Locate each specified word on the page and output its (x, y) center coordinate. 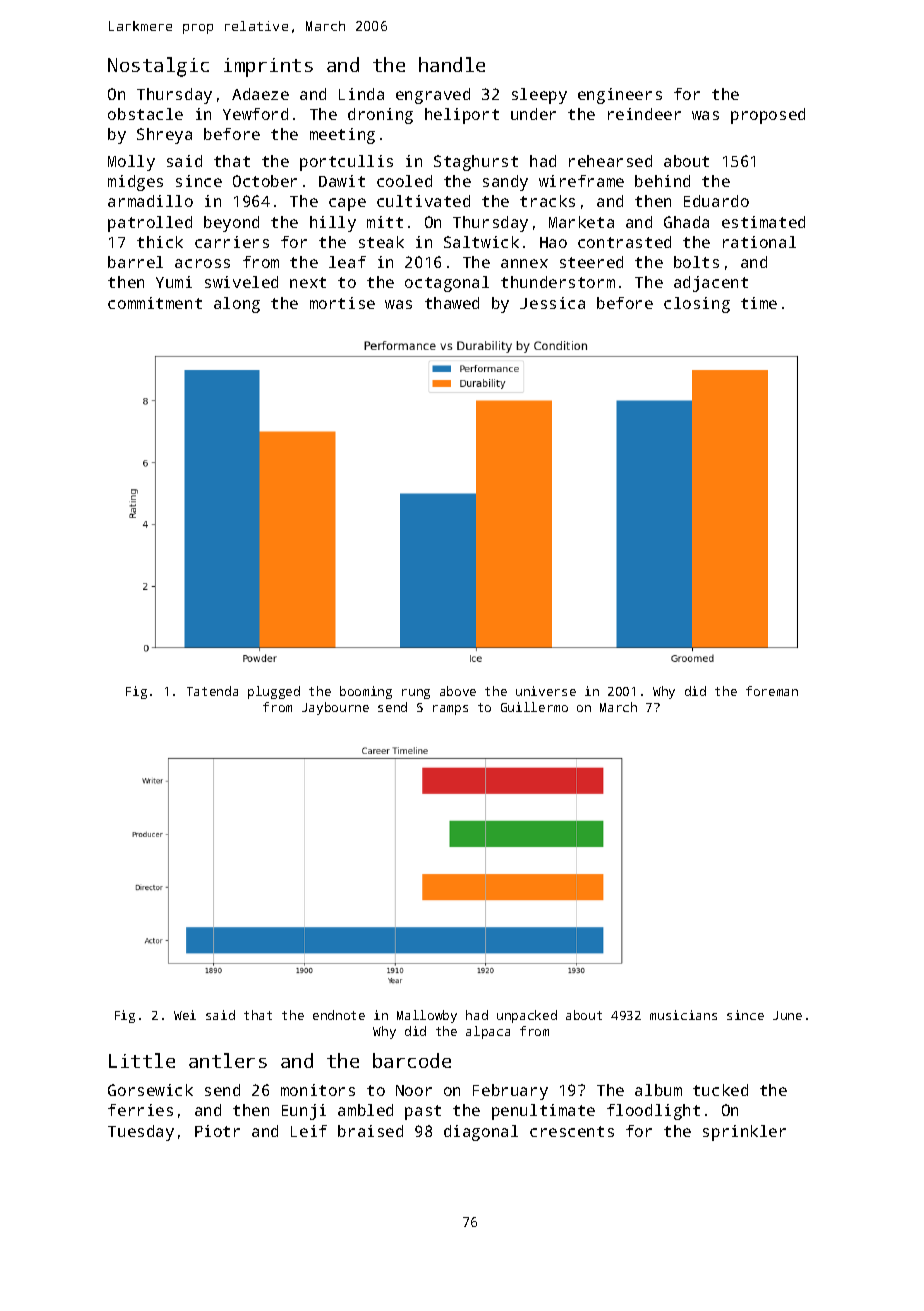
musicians (683, 1015)
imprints (268, 67)
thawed (452, 303)
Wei (185, 1015)
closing (697, 305)
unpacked (527, 1016)
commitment (155, 303)
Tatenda (212, 691)
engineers (620, 96)
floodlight (653, 1112)
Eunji (304, 1112)
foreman (772, 691)
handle (452, 64)
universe (546, 691)
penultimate (543, 1112)
